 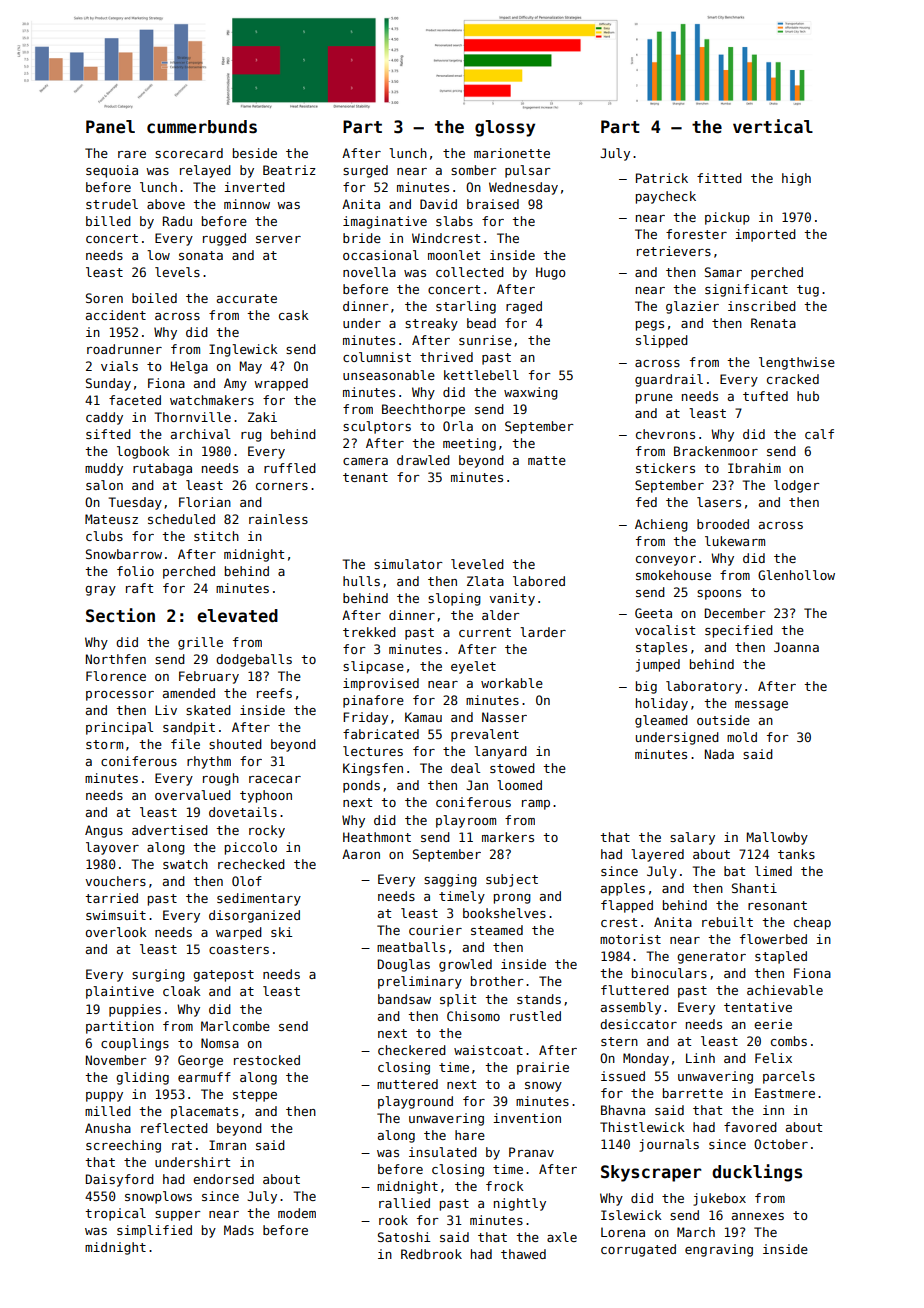 I want to click on checkered, so click(x=412, y=1050).
